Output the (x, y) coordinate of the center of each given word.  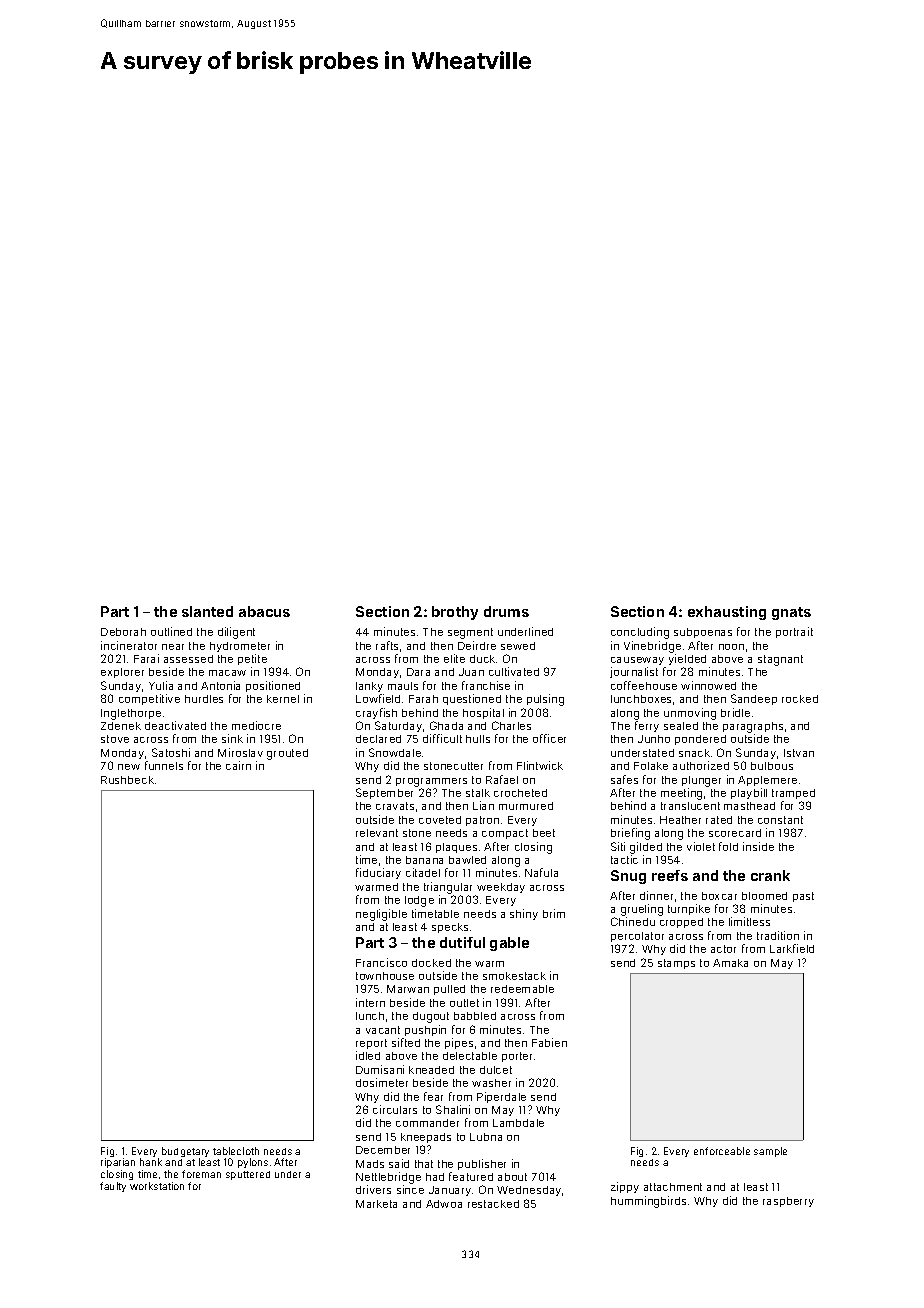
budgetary (185, 1152)
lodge (419, 901)
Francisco (381, 962)
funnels (164, 765)
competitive (149, 699)
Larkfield (792, 948)
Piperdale (501, 1097)
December (383, 1150)
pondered (700, 740)
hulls (478, 739)
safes (624, 779)
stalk (478, 793)
